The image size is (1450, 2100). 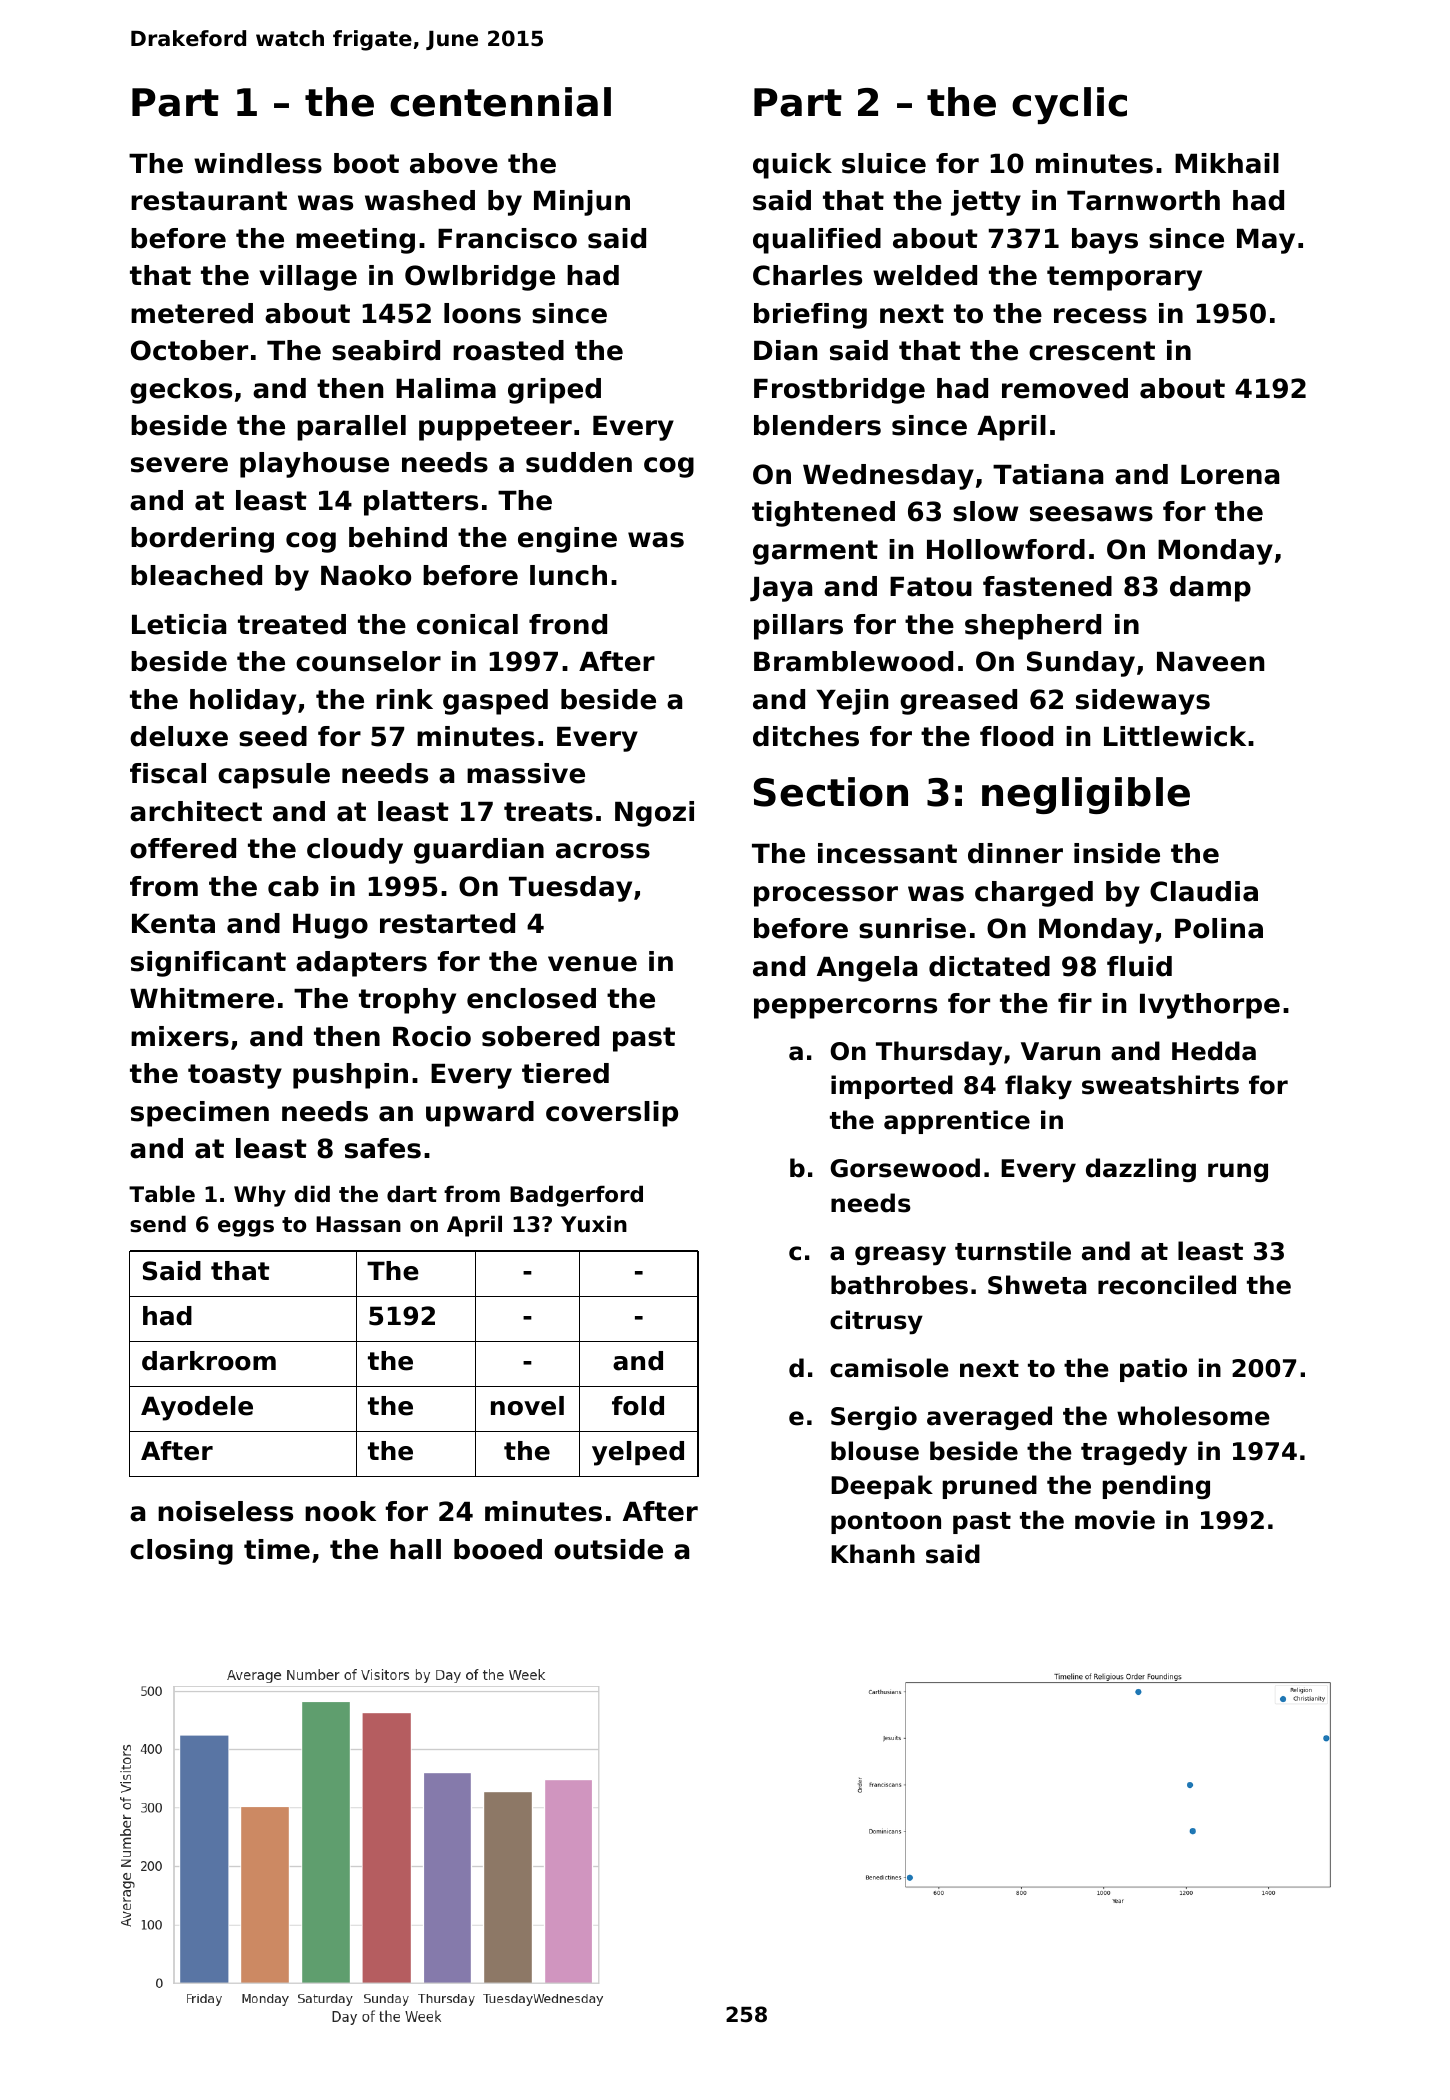 What do you see at coordinates (565, 1073) in the screenshot?
I see `tiered` at bounding box center [565, 1073].
